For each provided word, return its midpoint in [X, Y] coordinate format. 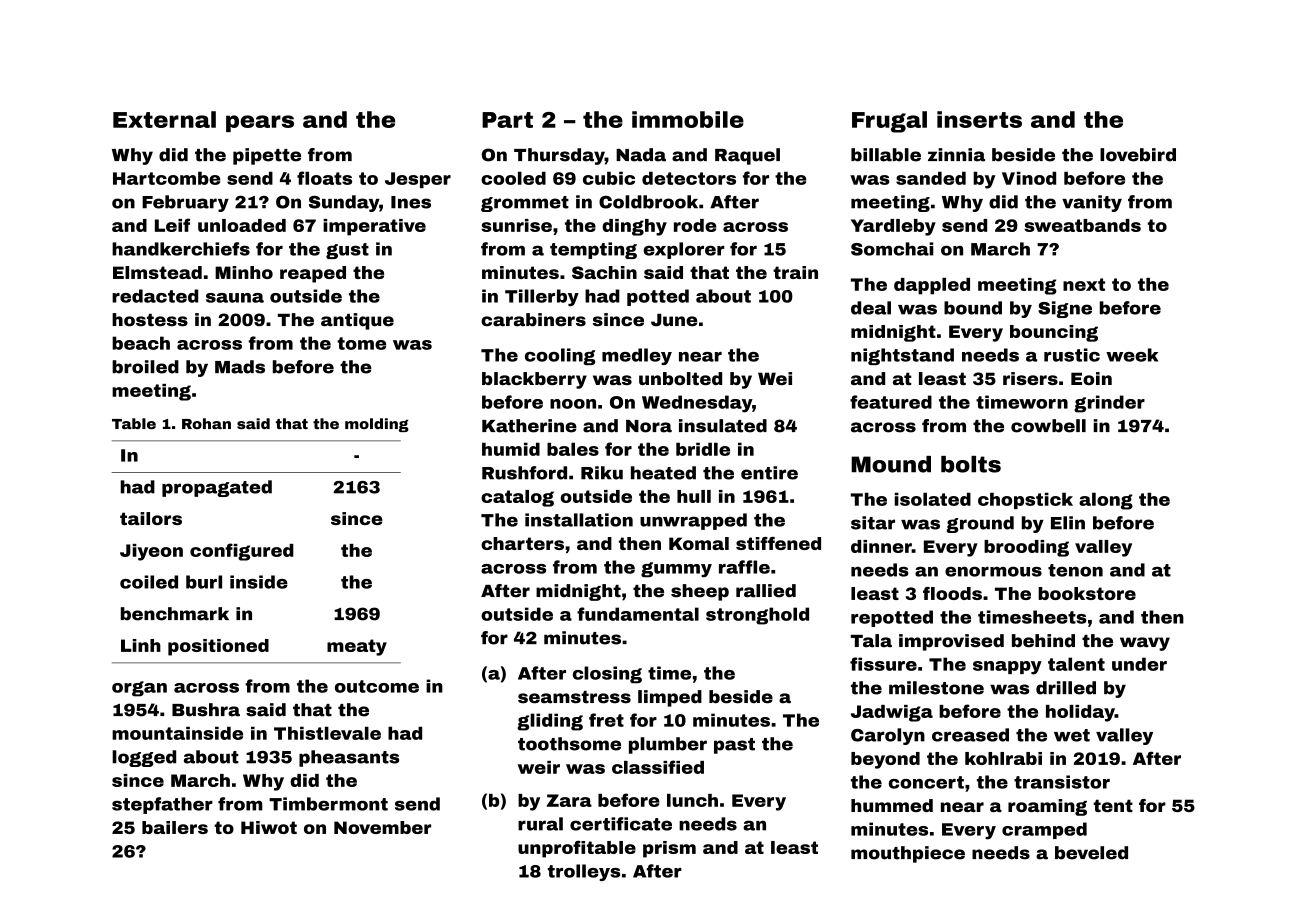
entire [769, 473]
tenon [1075, 570]
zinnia [956, 155]
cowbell [1048, 426]
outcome [377, 686]
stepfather [162, 805]
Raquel [747, 156]
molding [377, 425]
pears [260, 123]
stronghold [757, 616]
